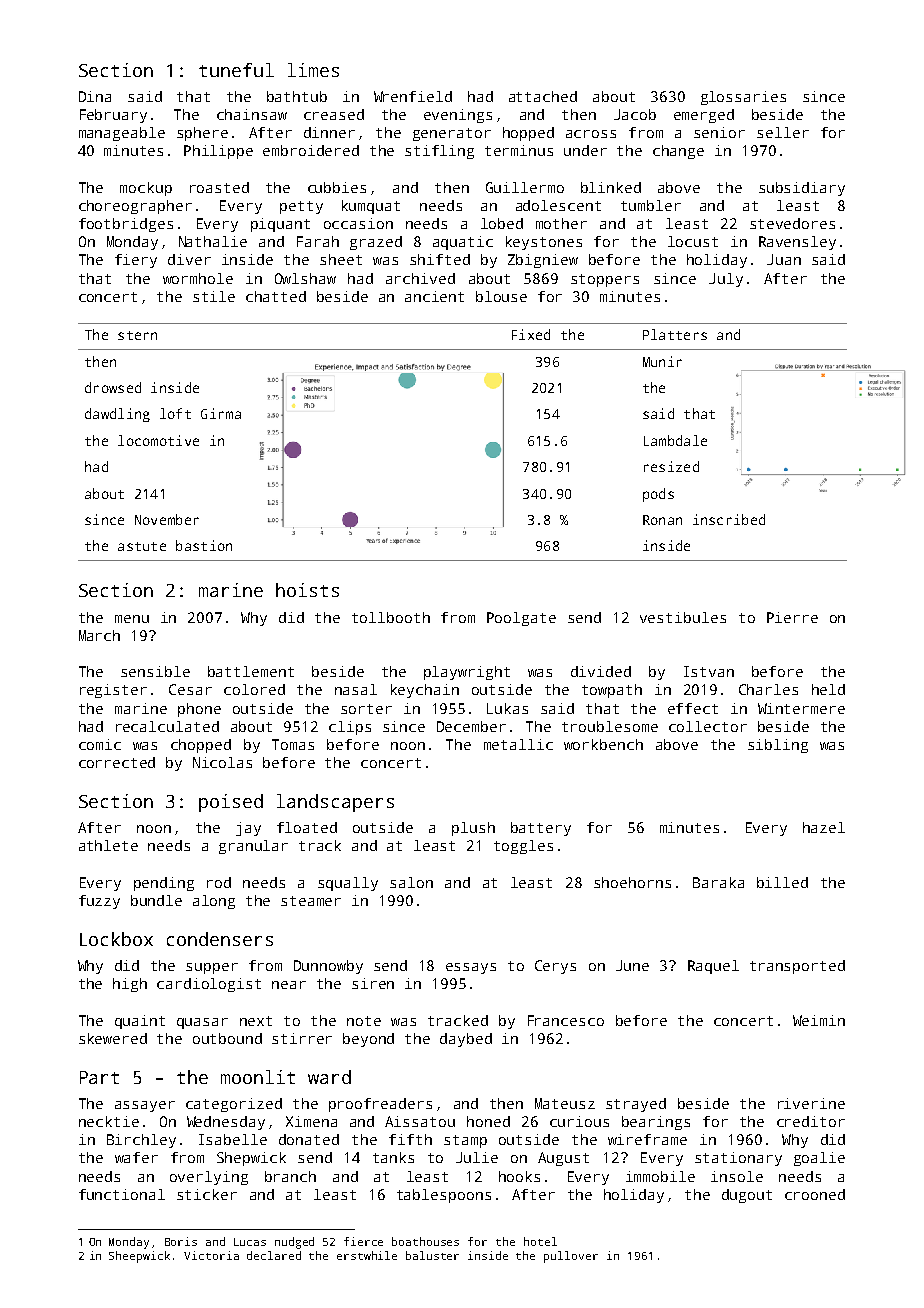 This screenshot has height=1308, width=924. Describe the element at coordinates (274, 1255) in the screenshot. I see `declared` at that location.
